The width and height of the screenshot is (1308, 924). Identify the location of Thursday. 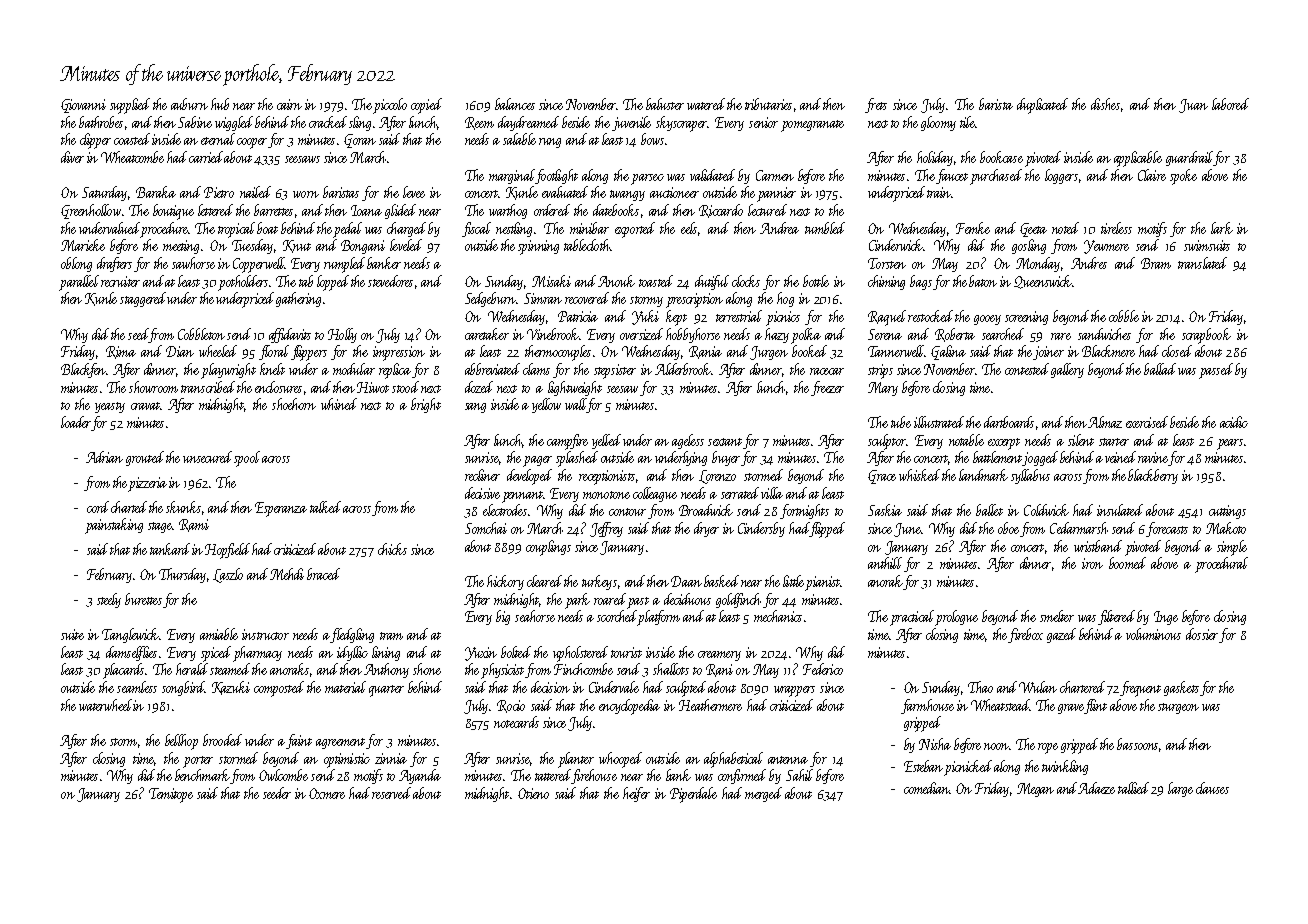
(182, 575).
